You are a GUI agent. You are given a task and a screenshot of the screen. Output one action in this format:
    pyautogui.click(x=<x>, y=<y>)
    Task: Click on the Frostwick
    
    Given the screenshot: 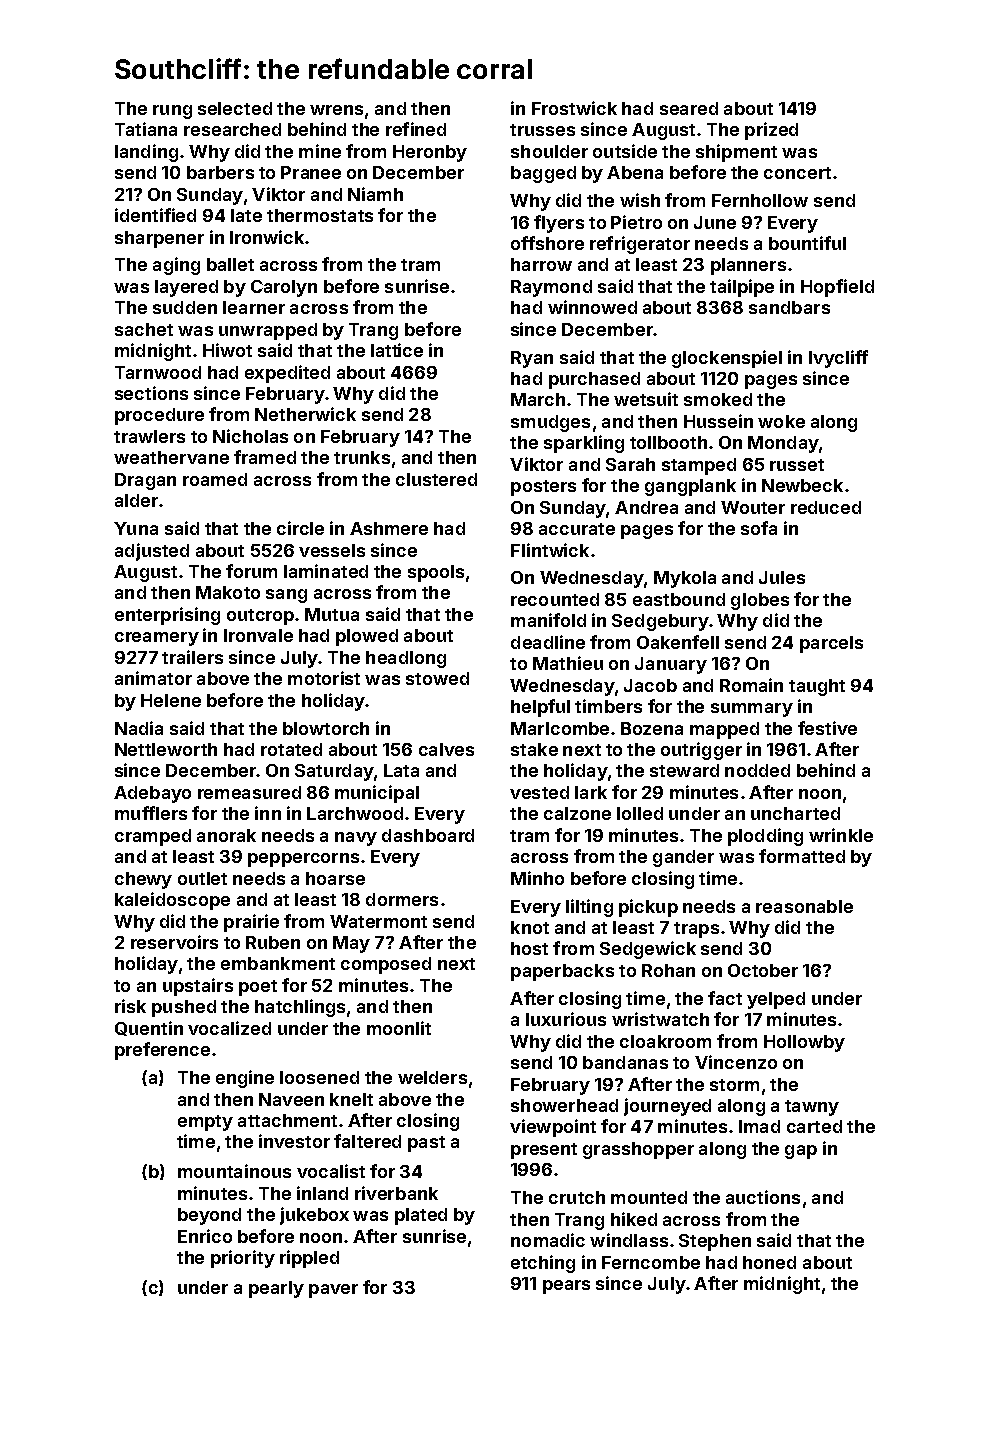 What is the action you would take?
    pyautogui.click(x=574, y=108)
